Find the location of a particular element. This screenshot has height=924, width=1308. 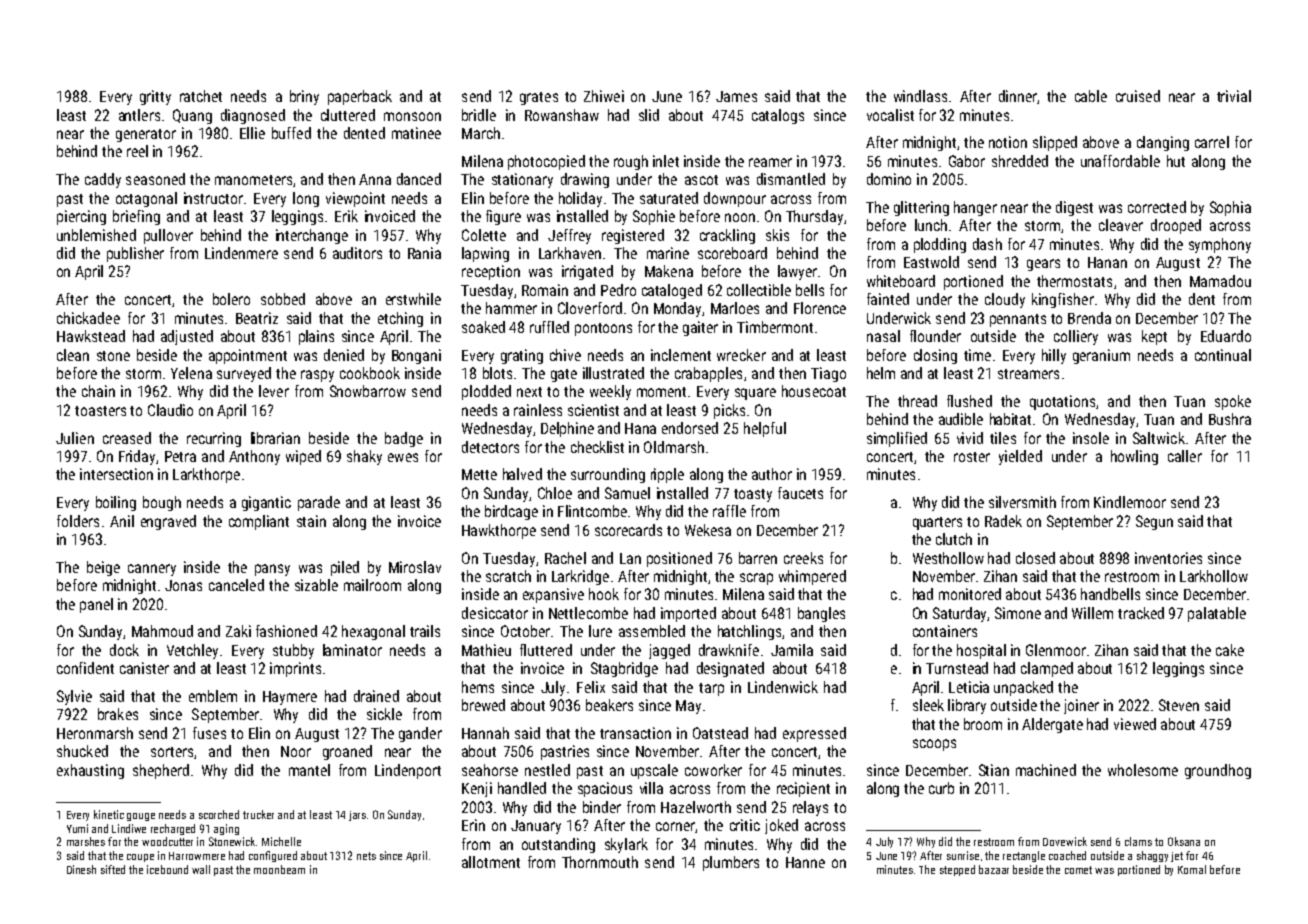

Radek is located at coordinates (1003, 521).
